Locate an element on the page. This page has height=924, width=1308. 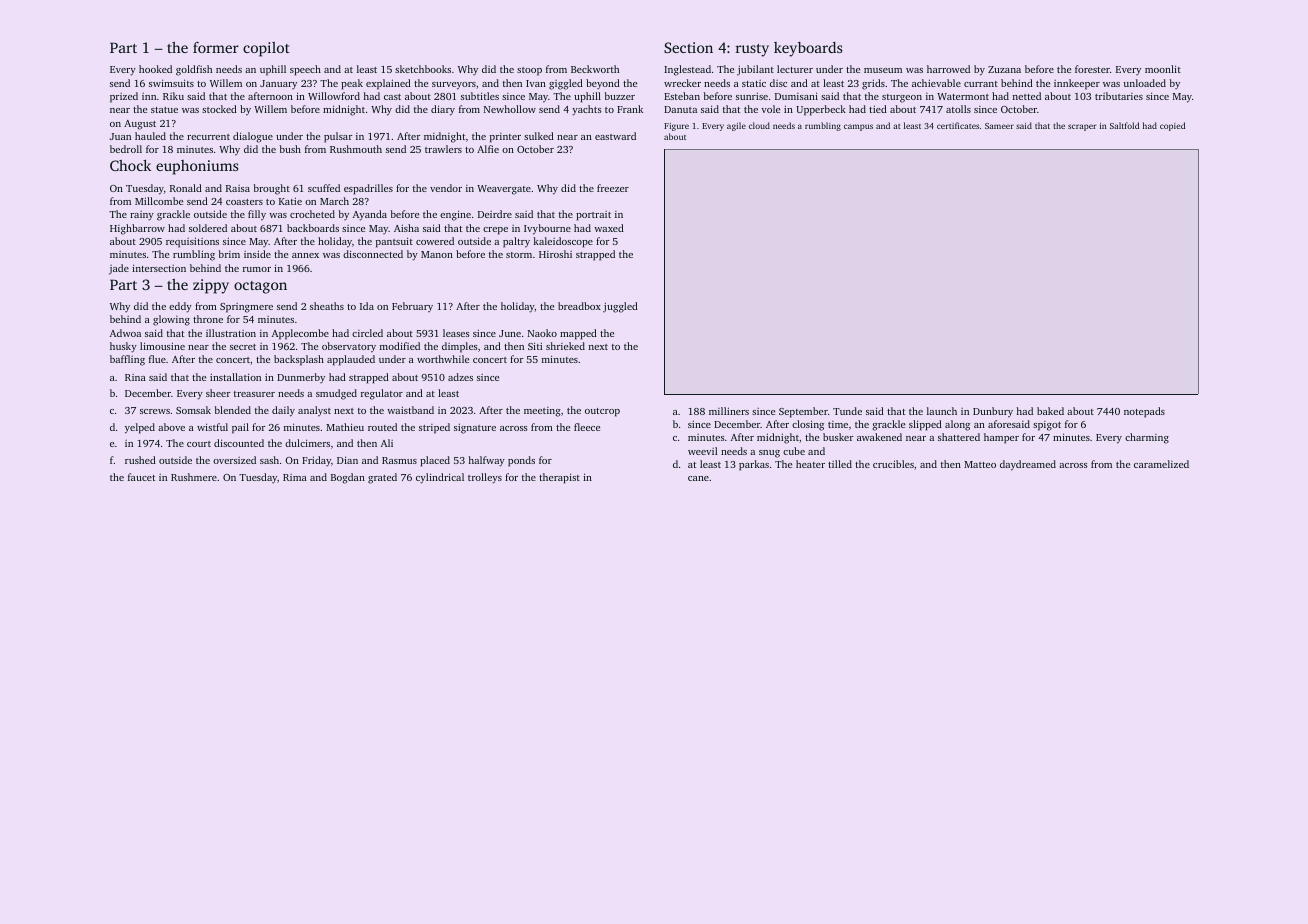
rusty is located at coordinates (752, 50).
